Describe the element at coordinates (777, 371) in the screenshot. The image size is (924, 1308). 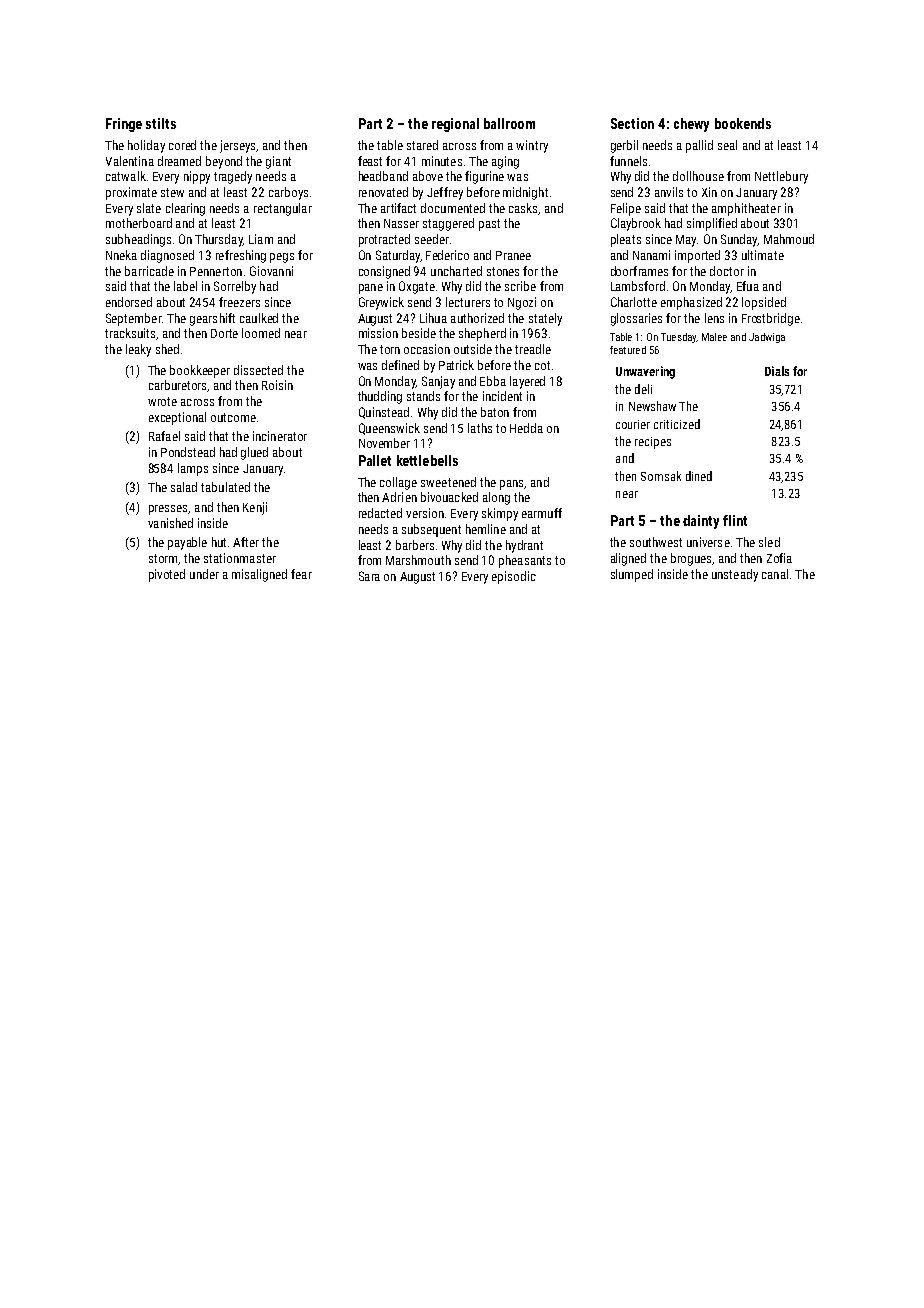
I see `Dials` at that location.
